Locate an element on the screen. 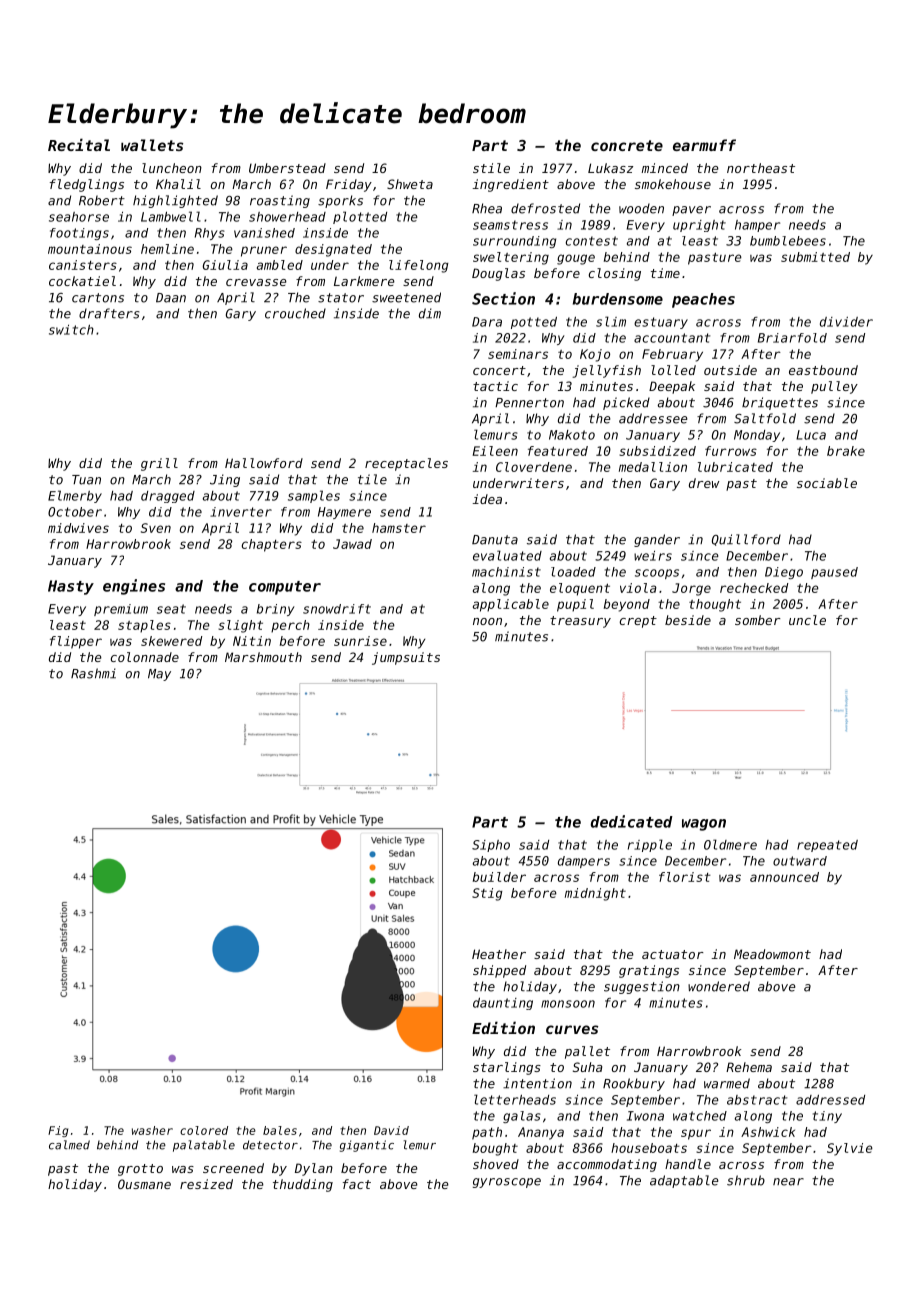 The width and height of the screenshot is (924, 1308). Recital is located at coordinates (79, 144).
